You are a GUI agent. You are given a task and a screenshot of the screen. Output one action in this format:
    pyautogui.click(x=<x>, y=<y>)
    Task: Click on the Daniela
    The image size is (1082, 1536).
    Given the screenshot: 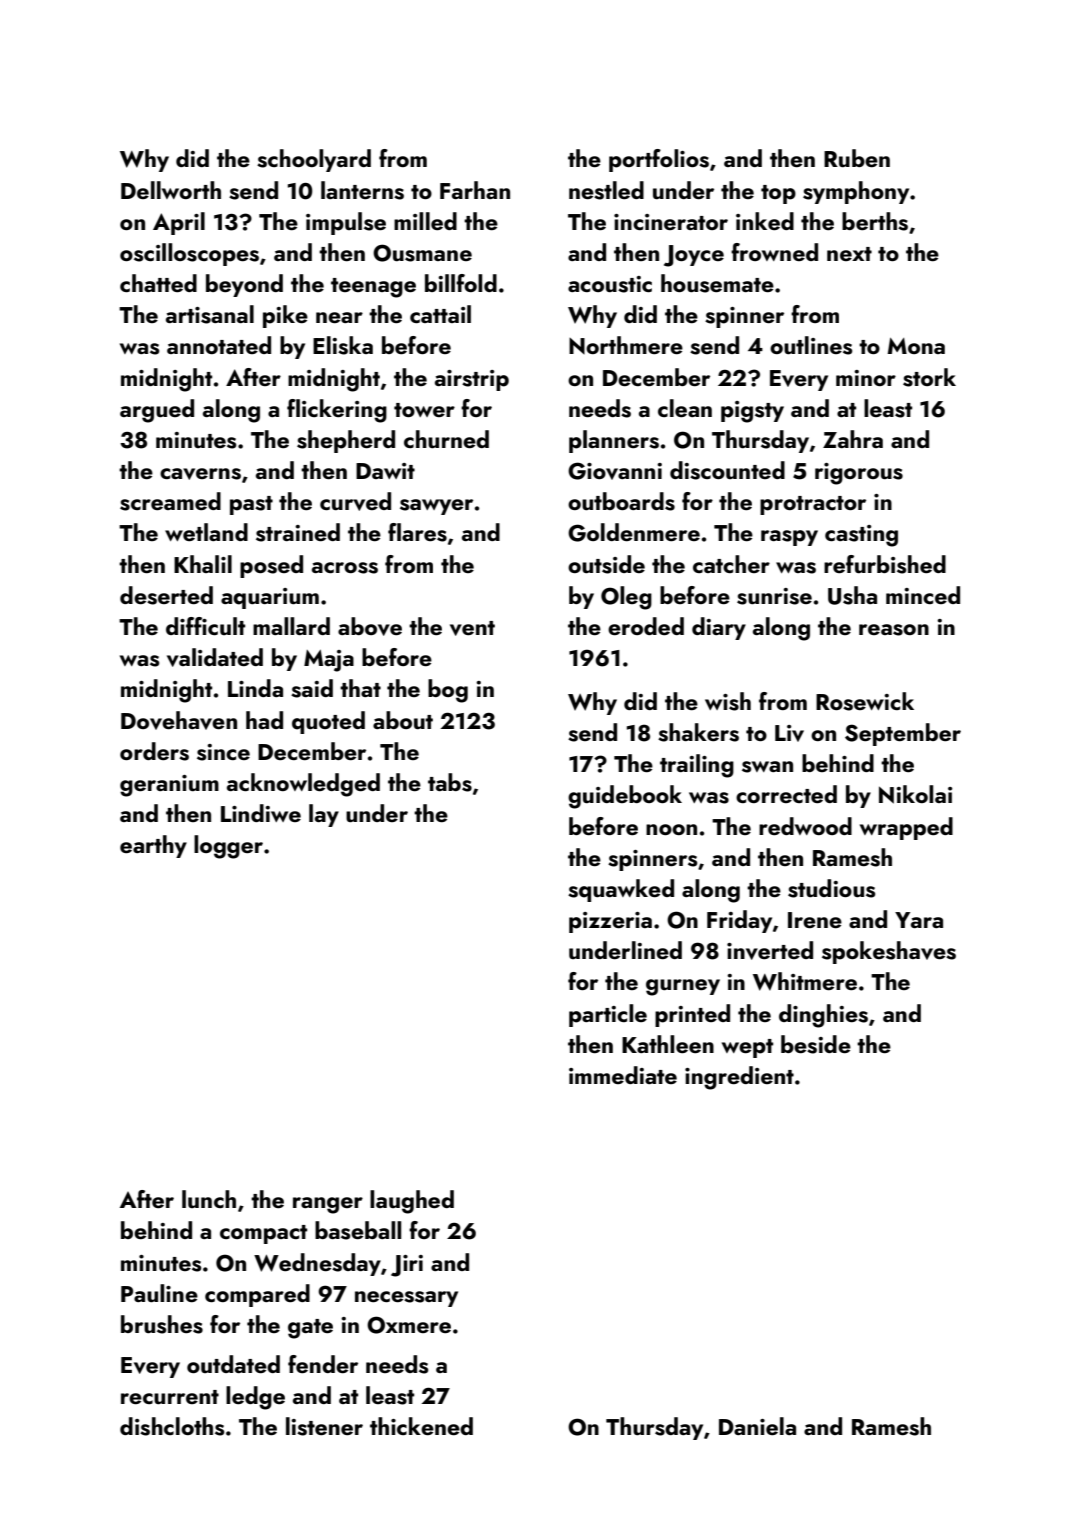 What is the action you would take?
    pyautogui.click(x=757, y=1426)
